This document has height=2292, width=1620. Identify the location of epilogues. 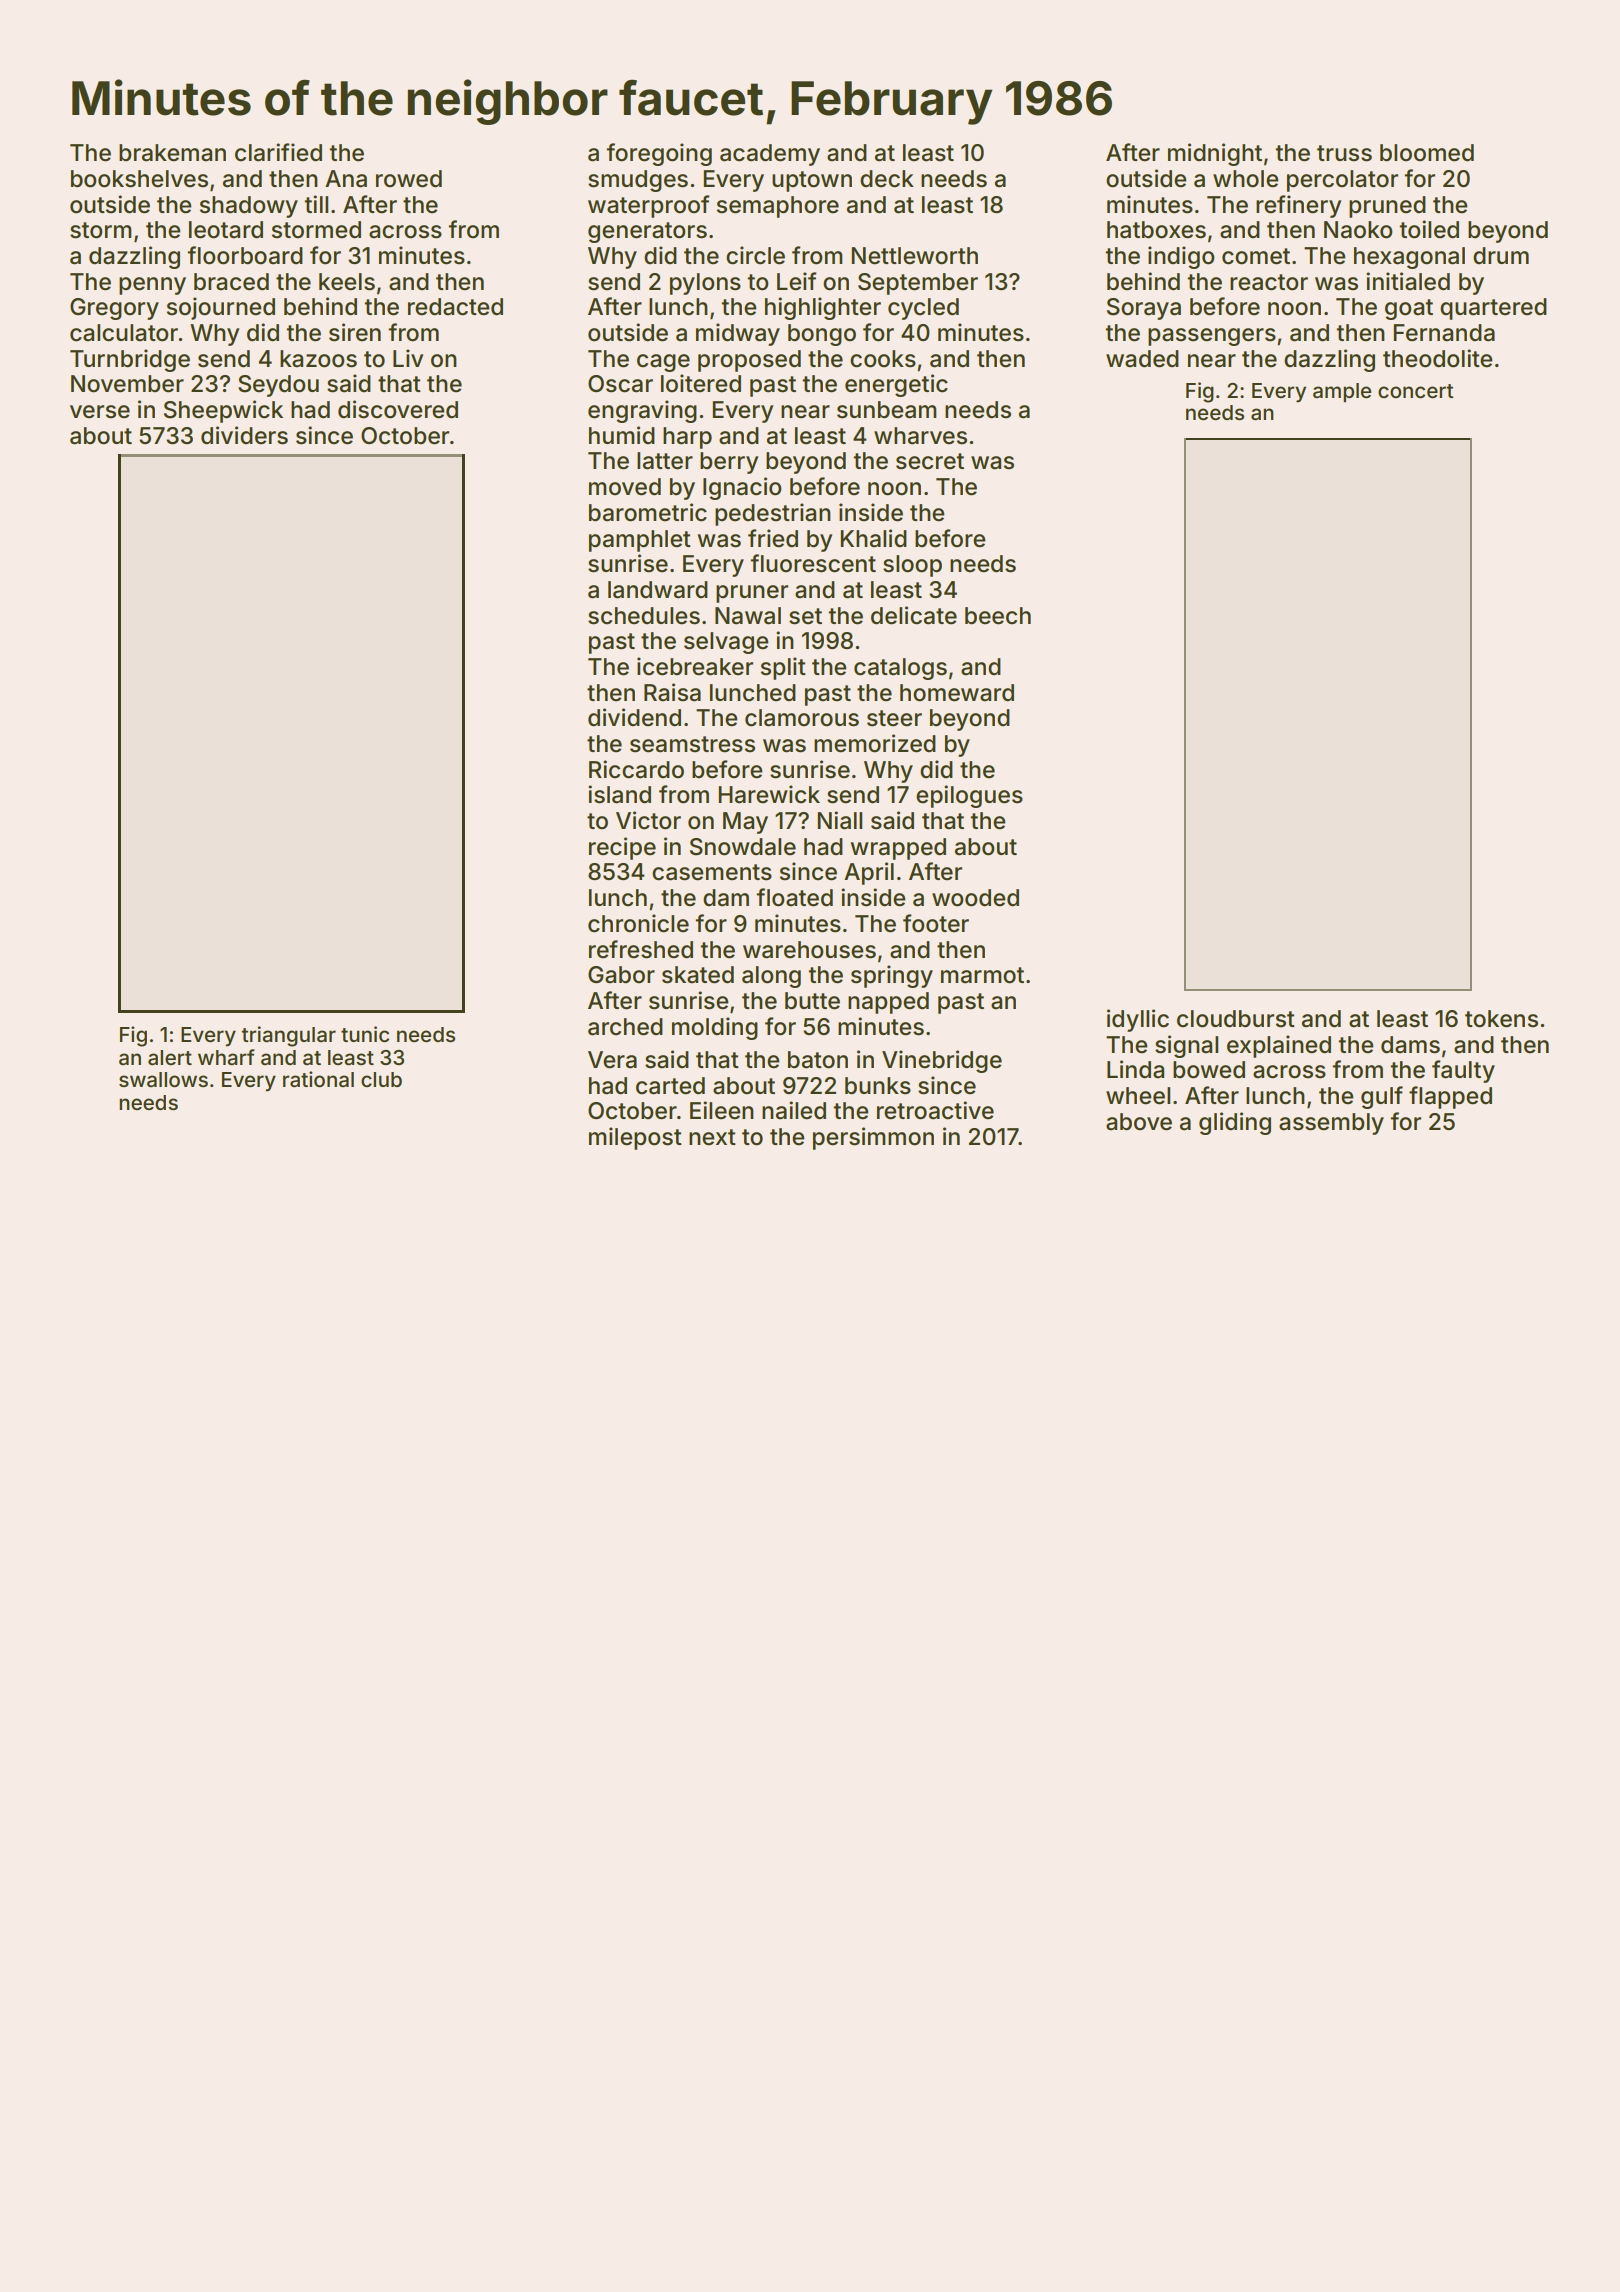
(969, 796).
